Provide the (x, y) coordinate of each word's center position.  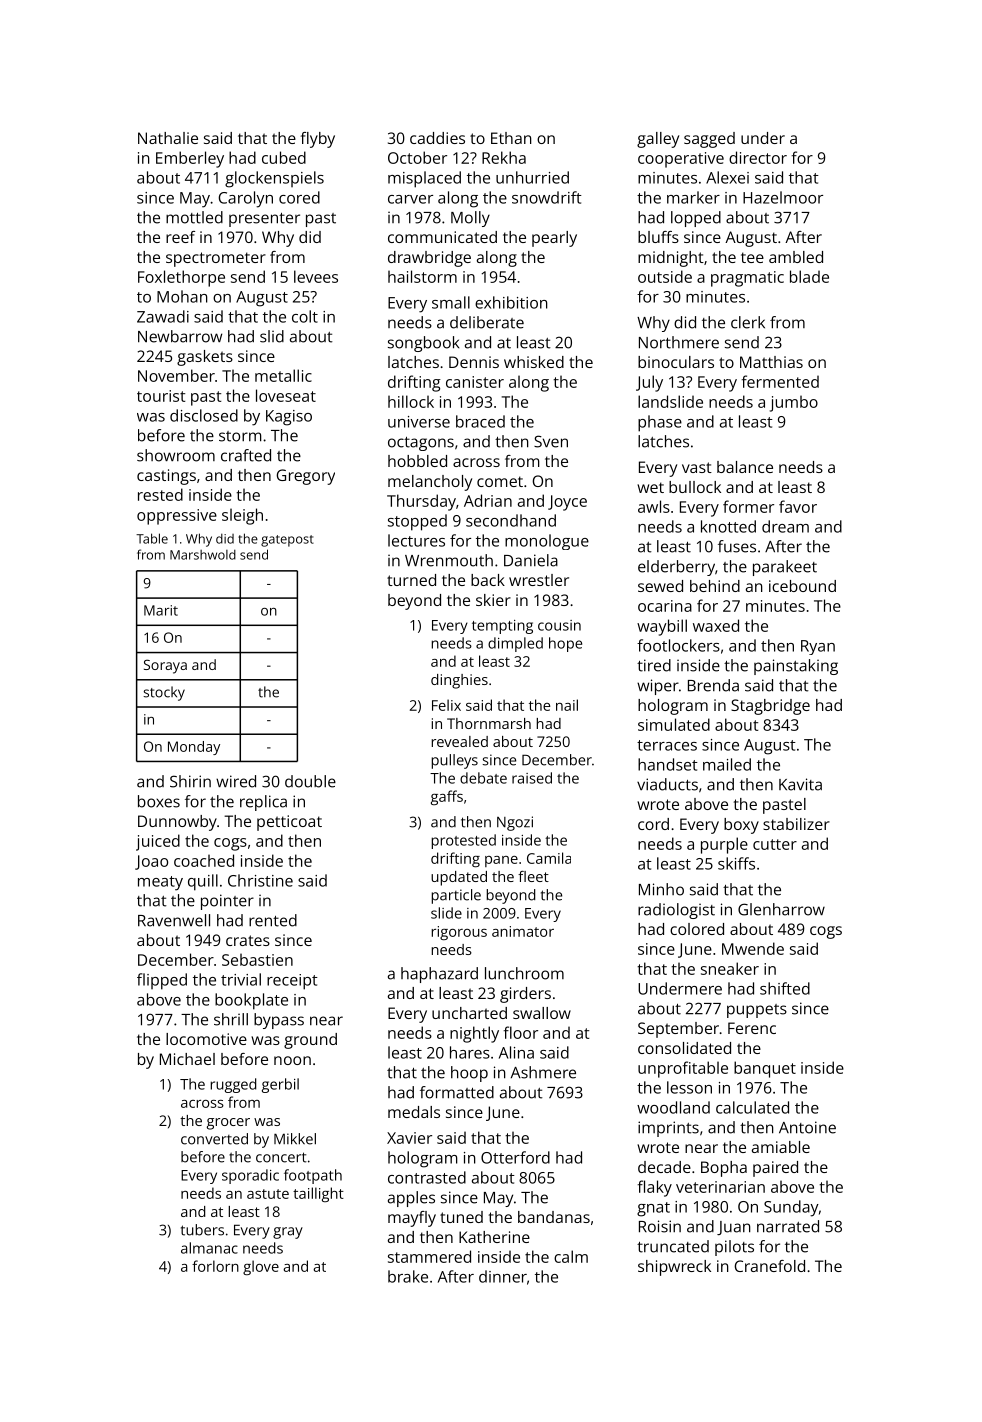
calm (571, 1256)
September (678, 1030)
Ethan (511, 138)
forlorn (215, 1266)
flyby (318, 140)
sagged (709, 140)
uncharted (469, 1013)
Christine (260, 880)
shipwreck (674, 1268)
